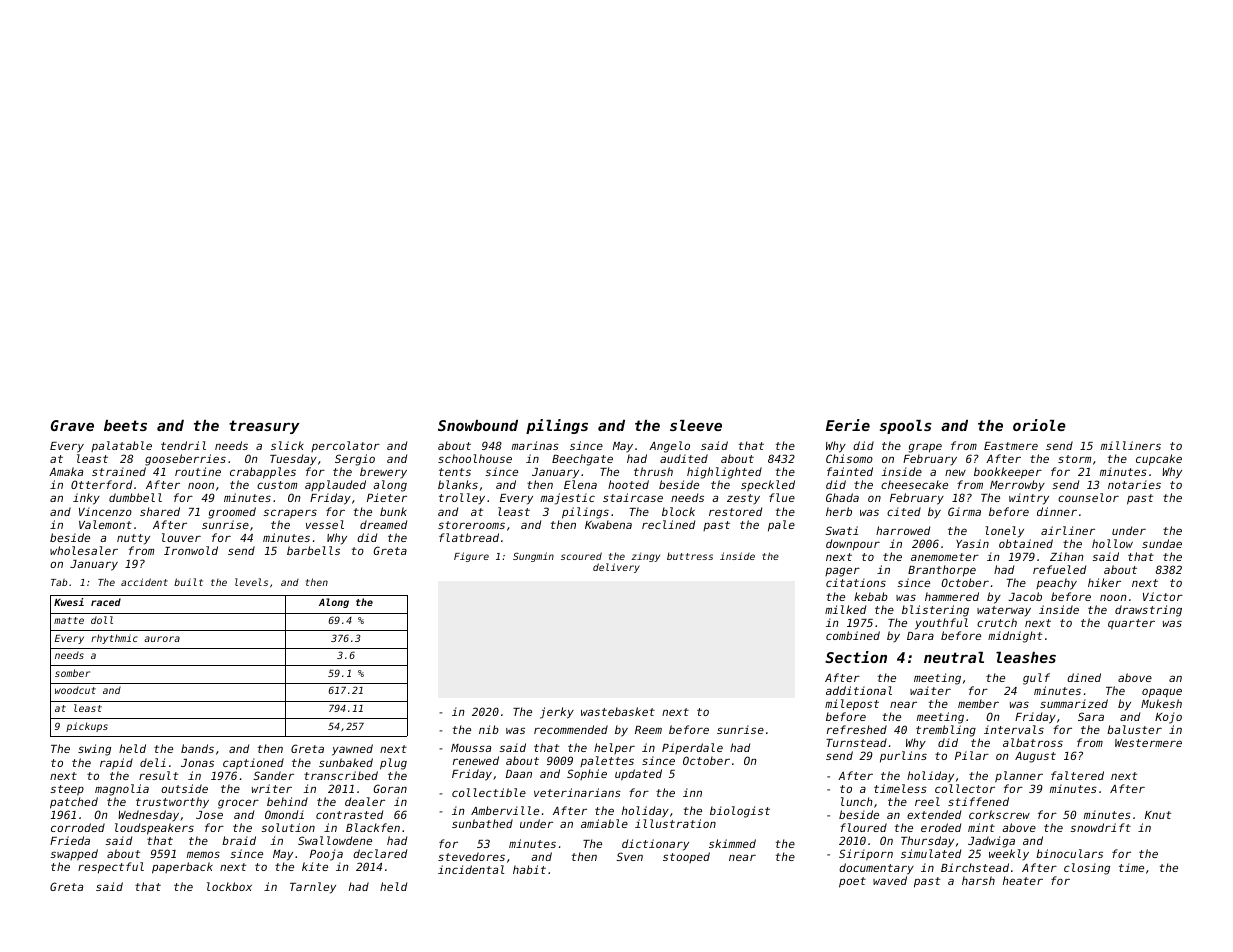 This page has height=952, width=1233. Describe the element at coordinates (1004, 611) in the page. I see `waterway` at that location.
